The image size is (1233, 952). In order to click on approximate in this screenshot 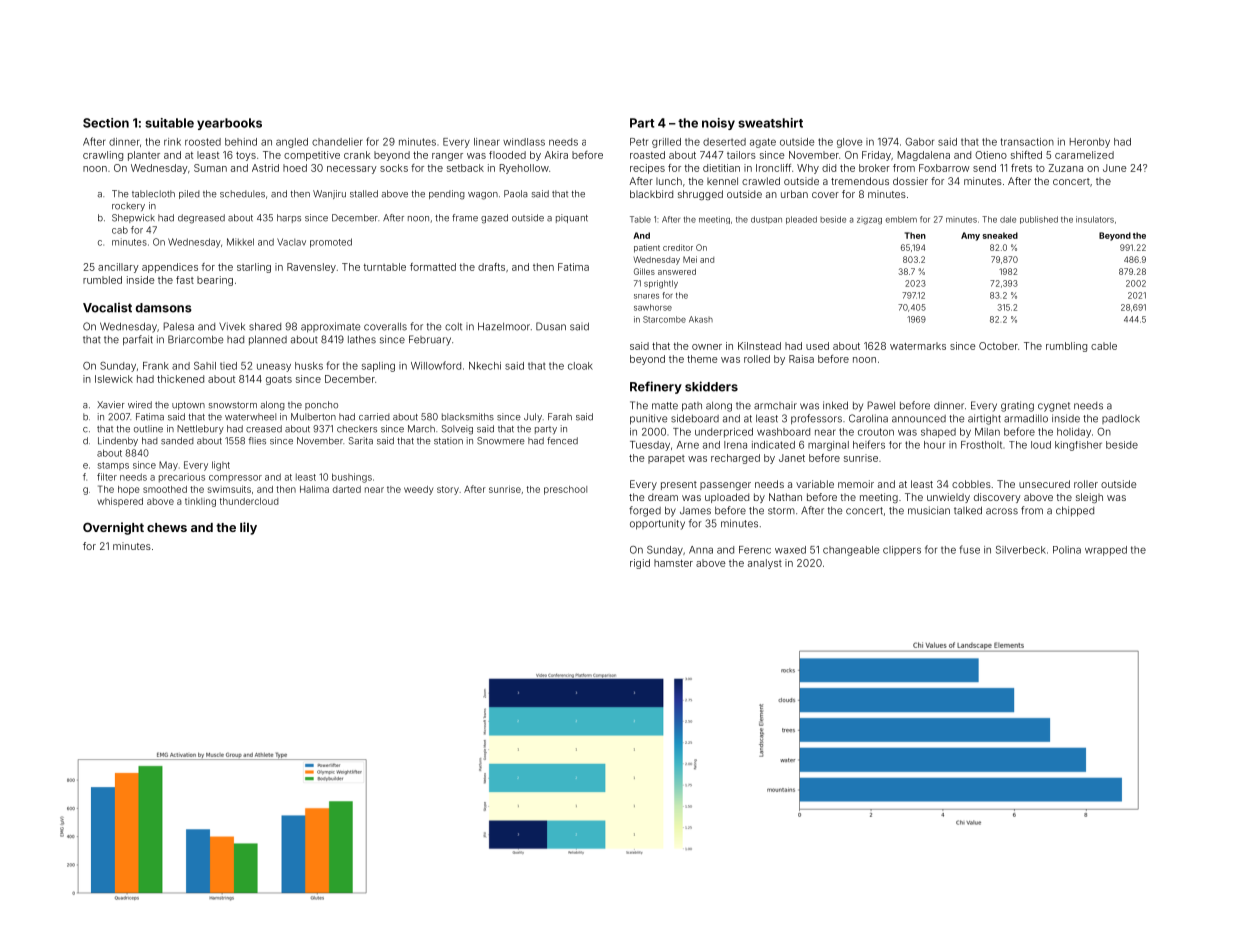, I will do `click(330, 327)`.
